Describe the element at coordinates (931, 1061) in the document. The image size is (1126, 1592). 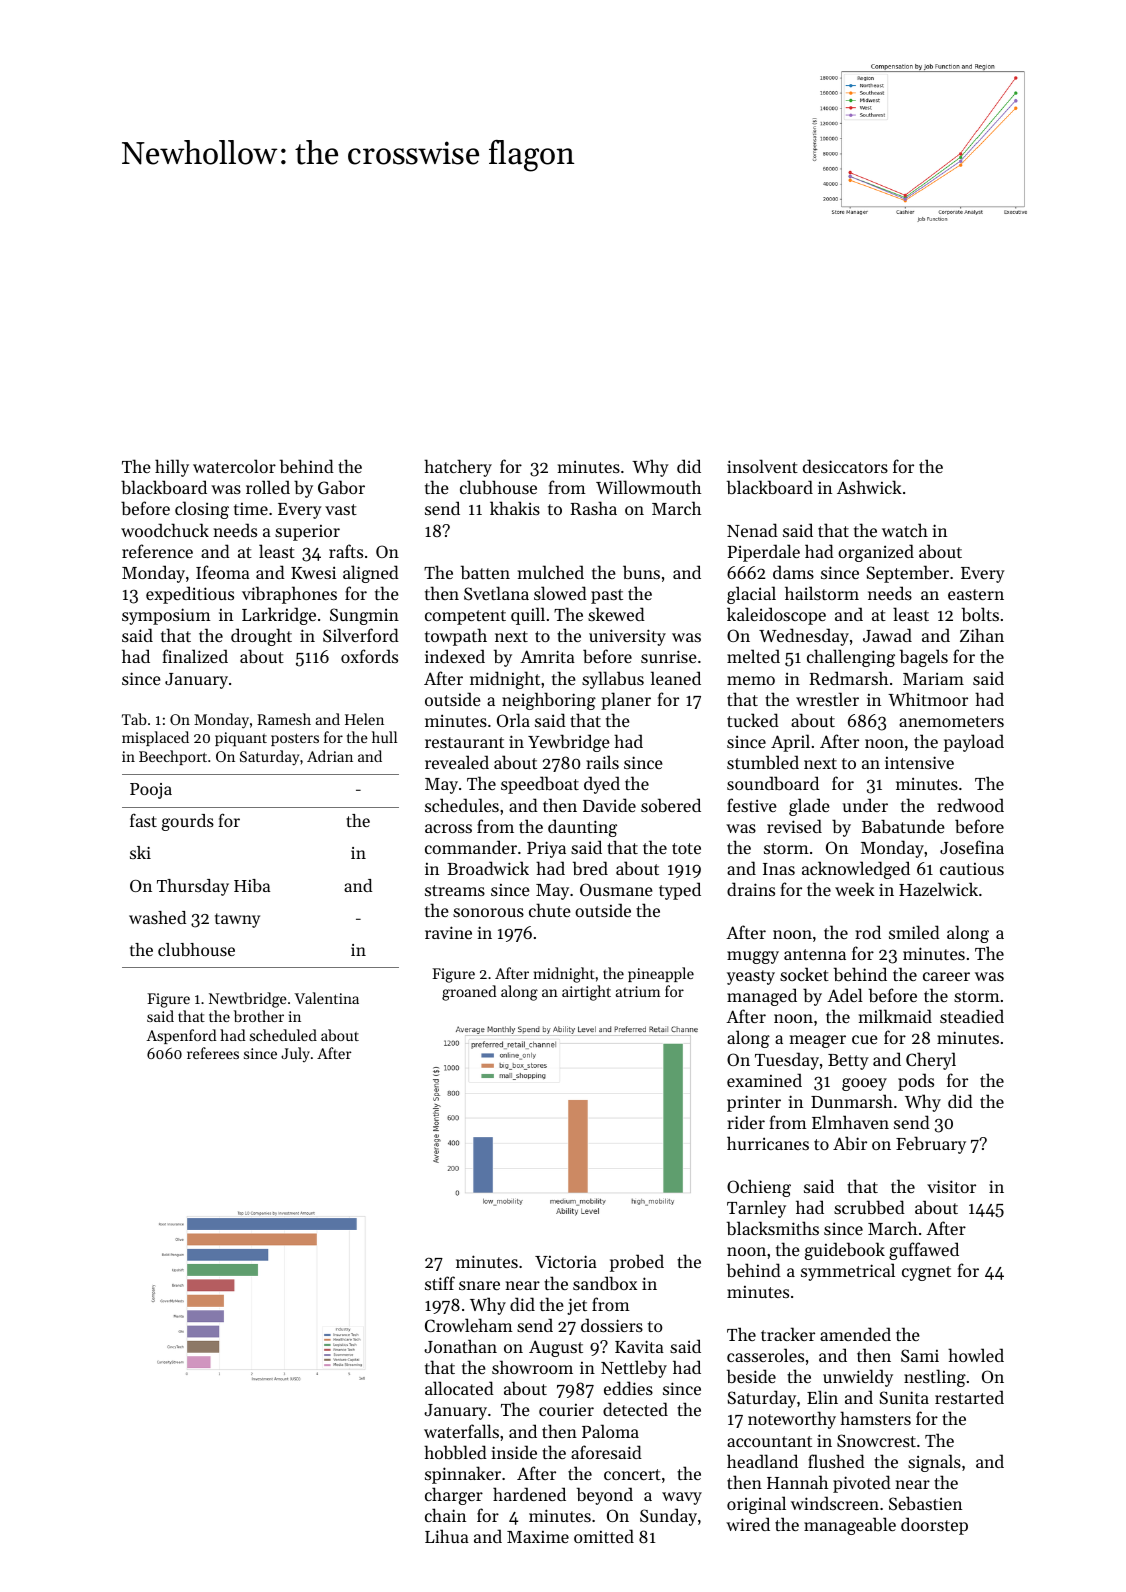
I see `Cheryl` at that location.
